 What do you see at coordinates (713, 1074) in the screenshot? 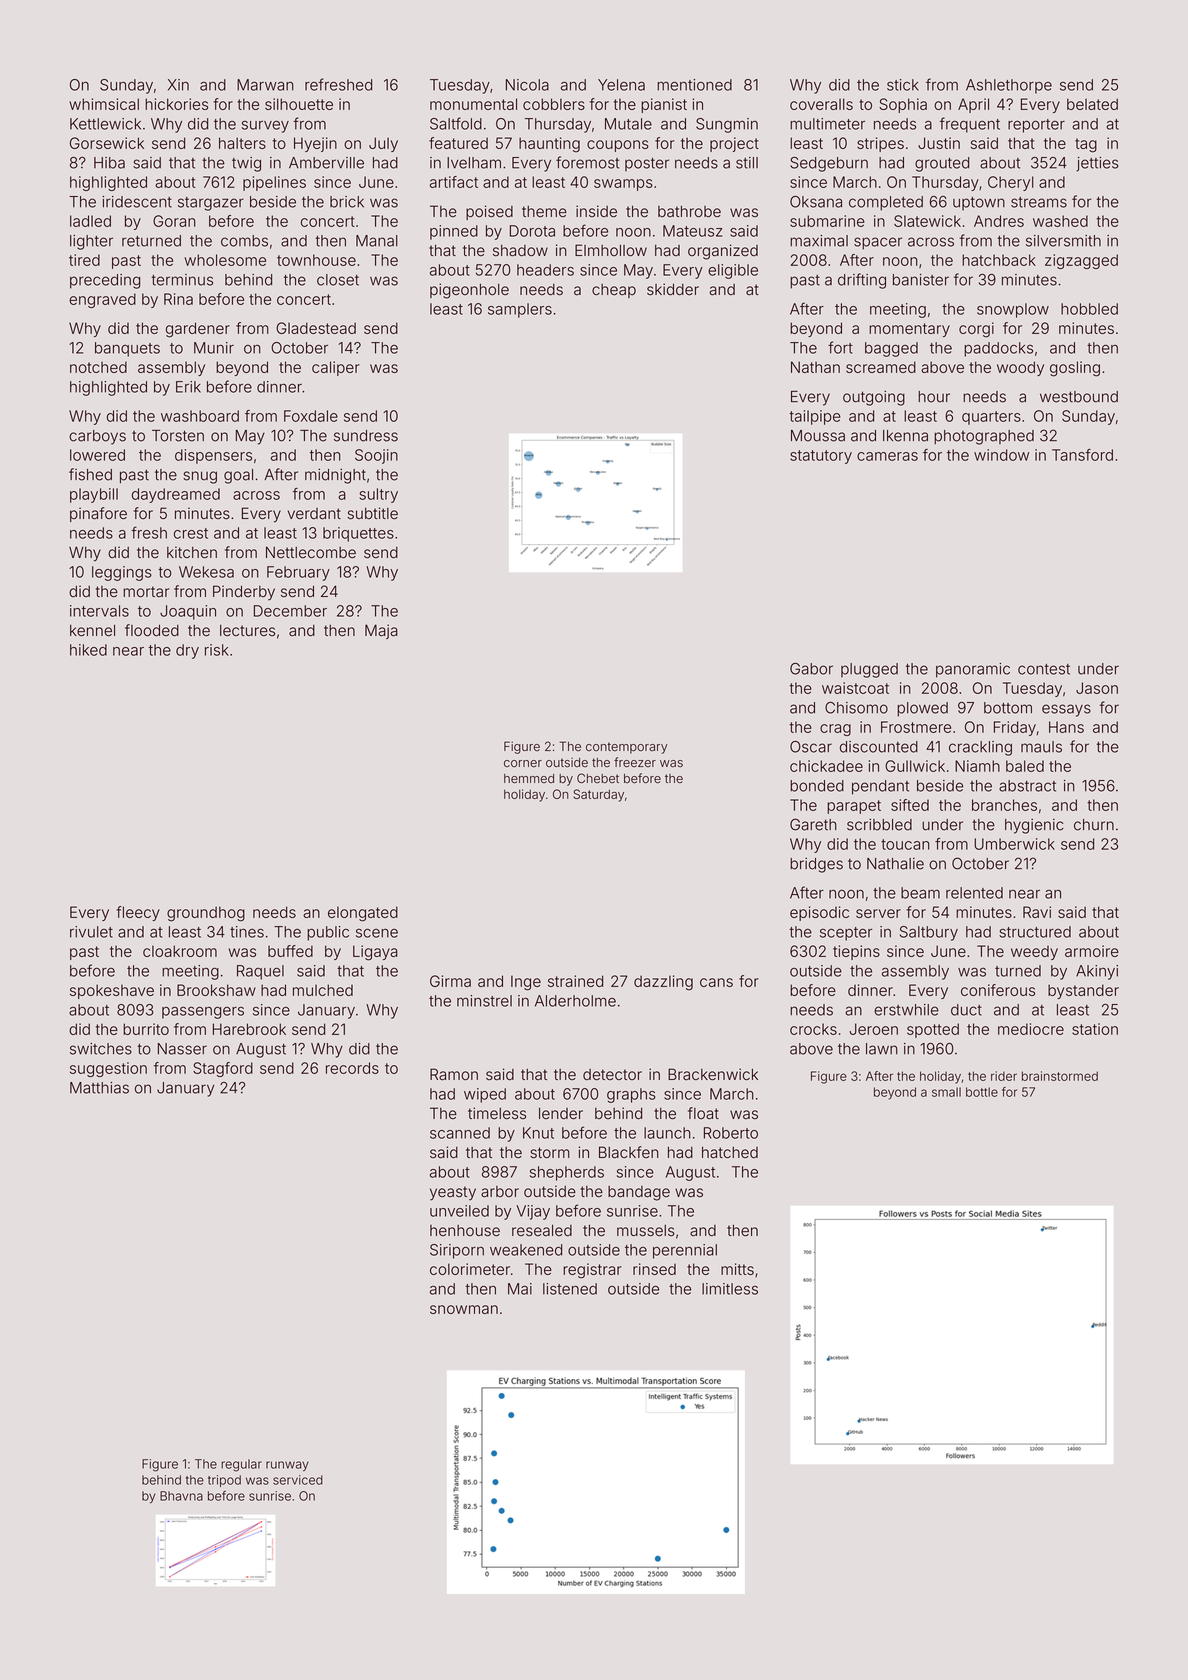
I see `Brackenwick` at bounding box center [713, 1074].
